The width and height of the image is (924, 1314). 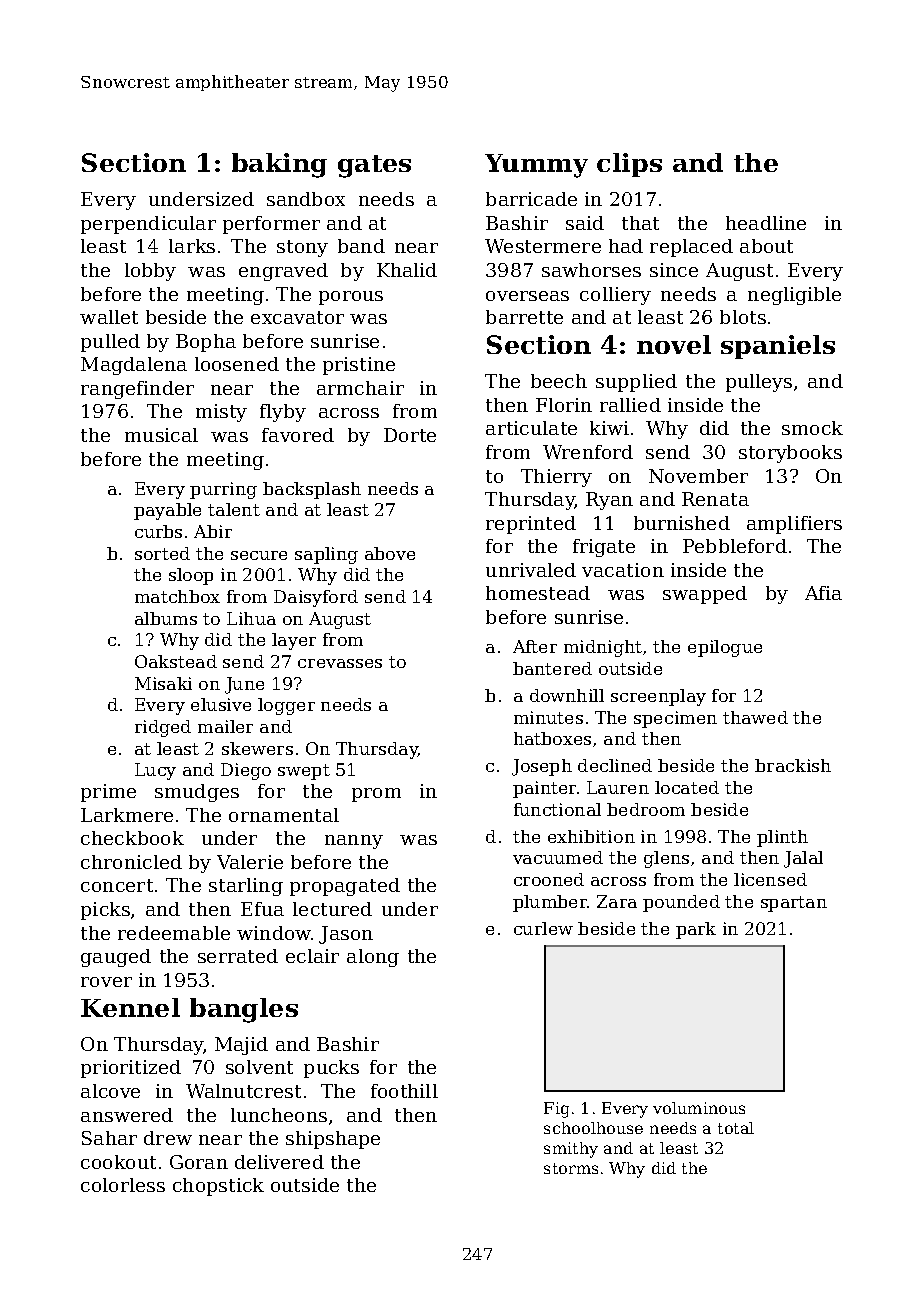 I want to click on above, so click(x=390, y=553).
